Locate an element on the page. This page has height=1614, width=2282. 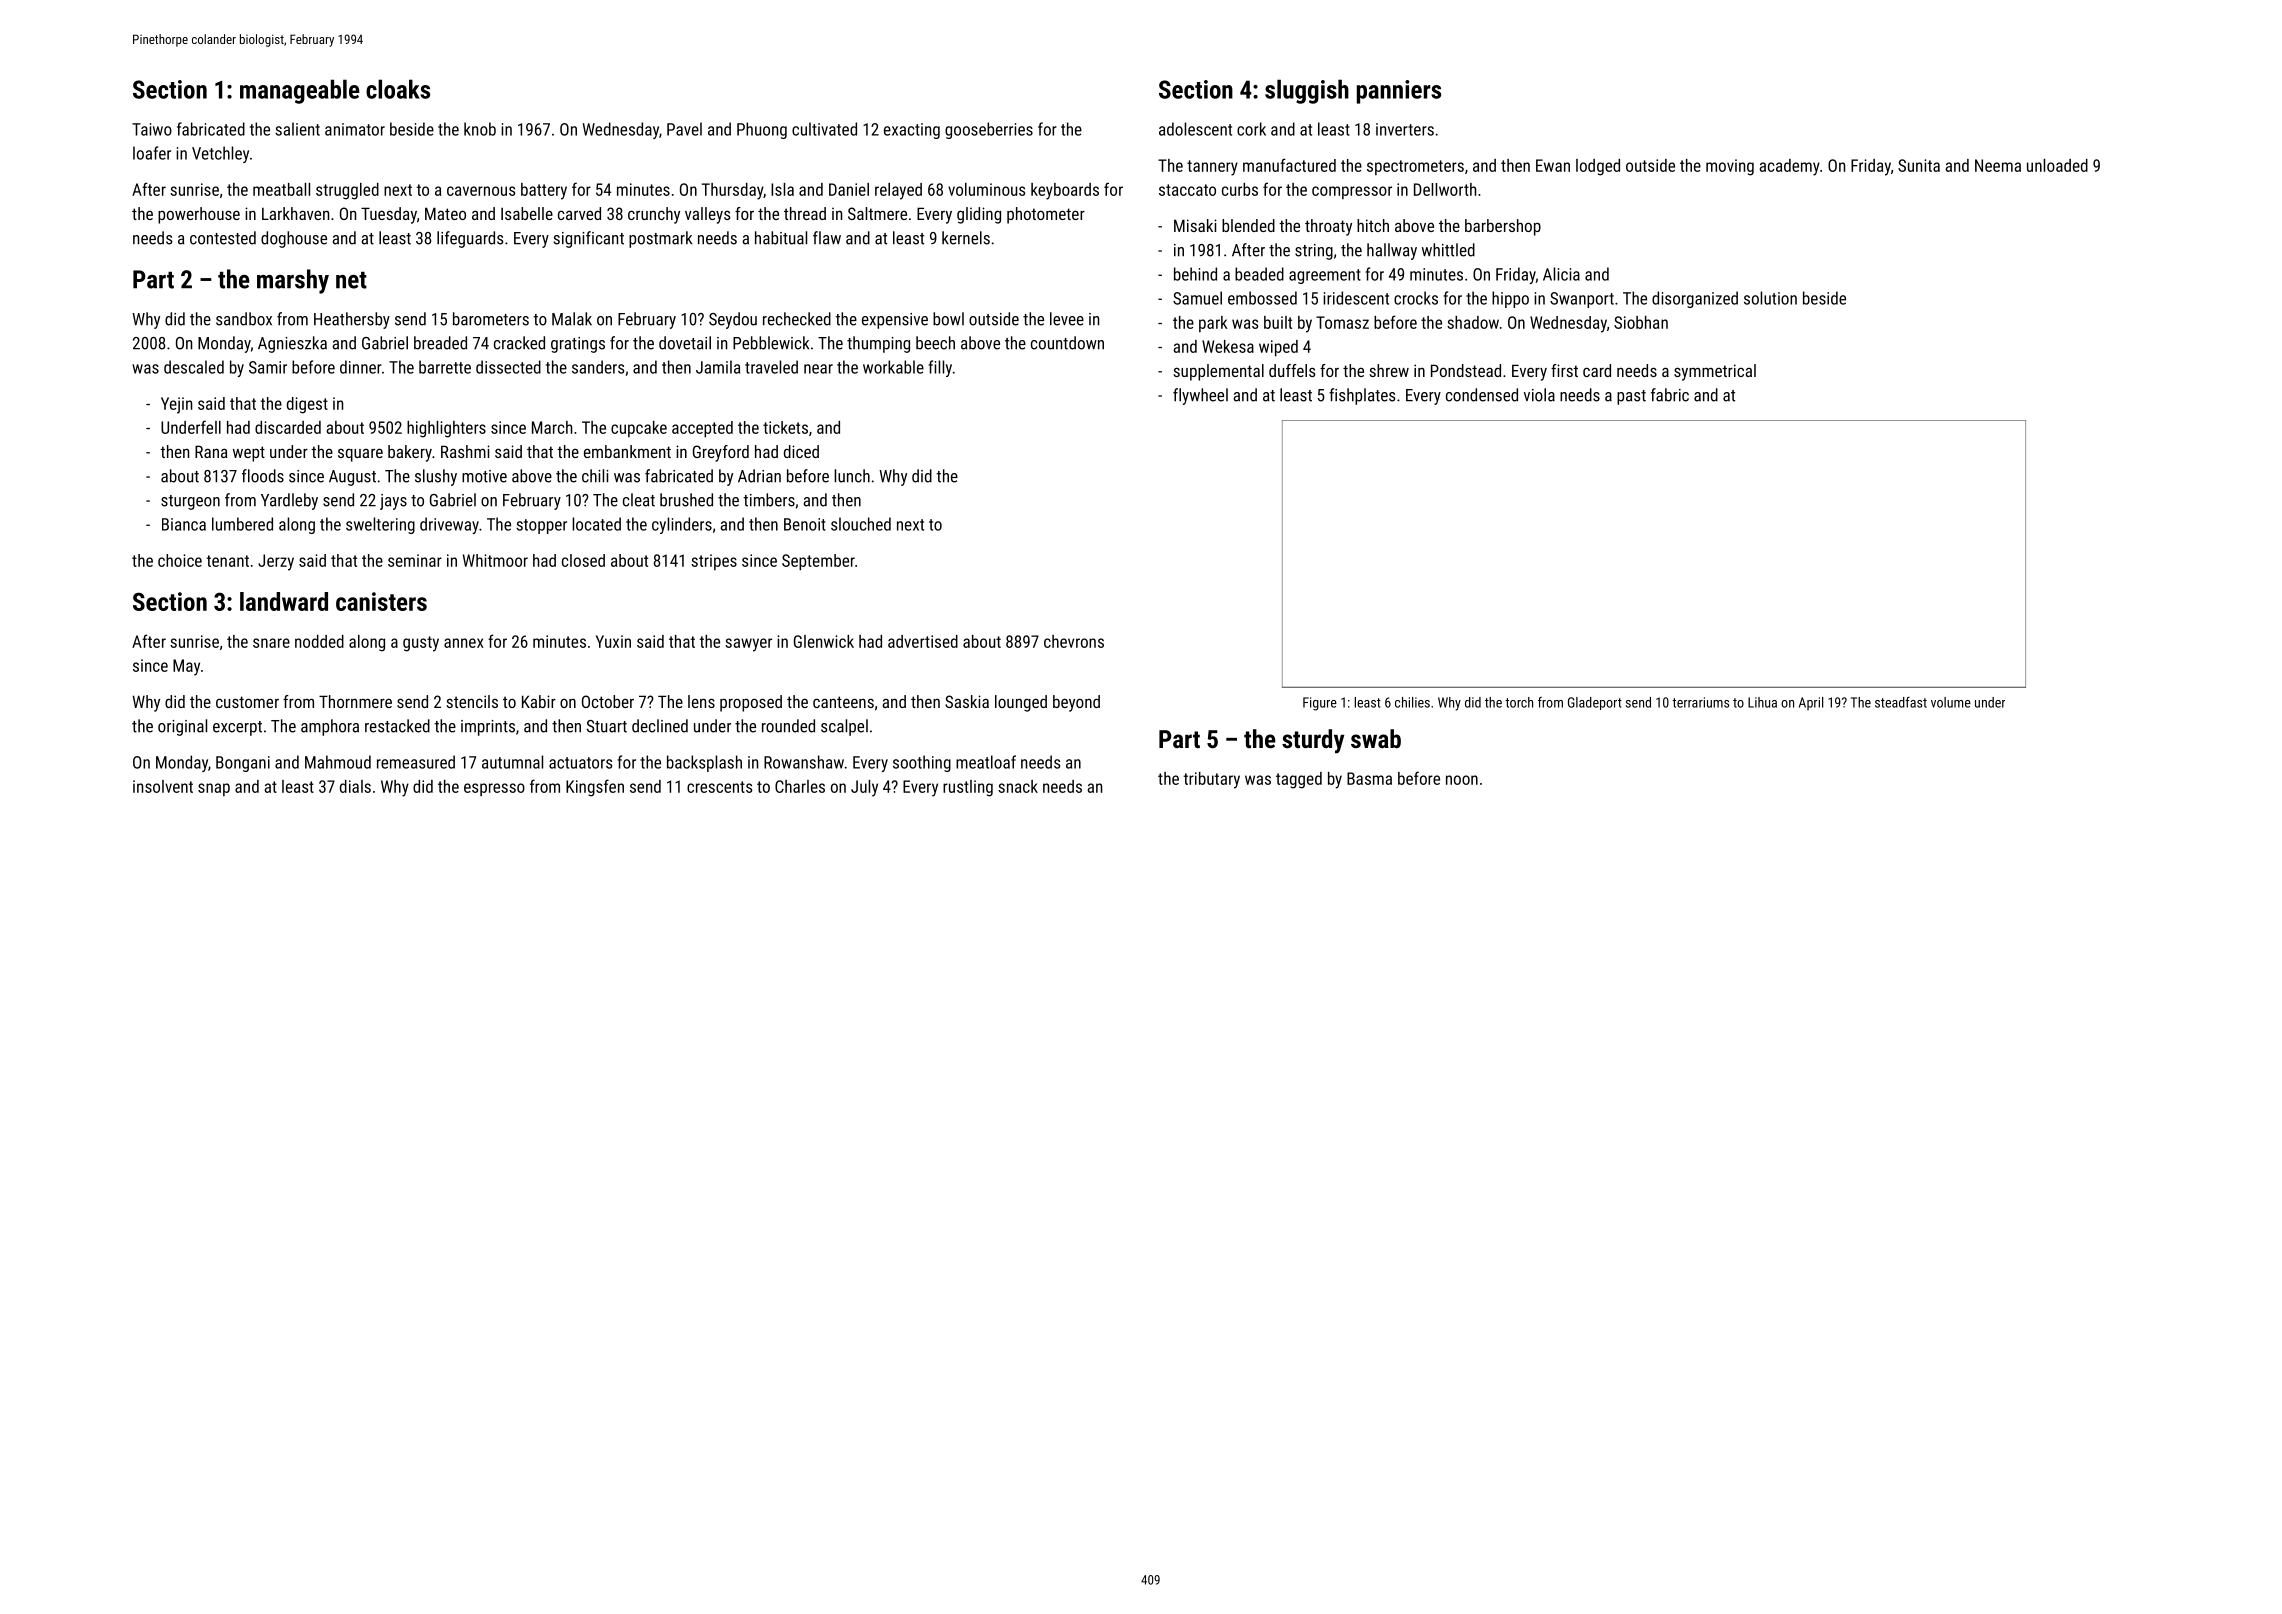
Samuel is located at coordinates (1197, 298).
